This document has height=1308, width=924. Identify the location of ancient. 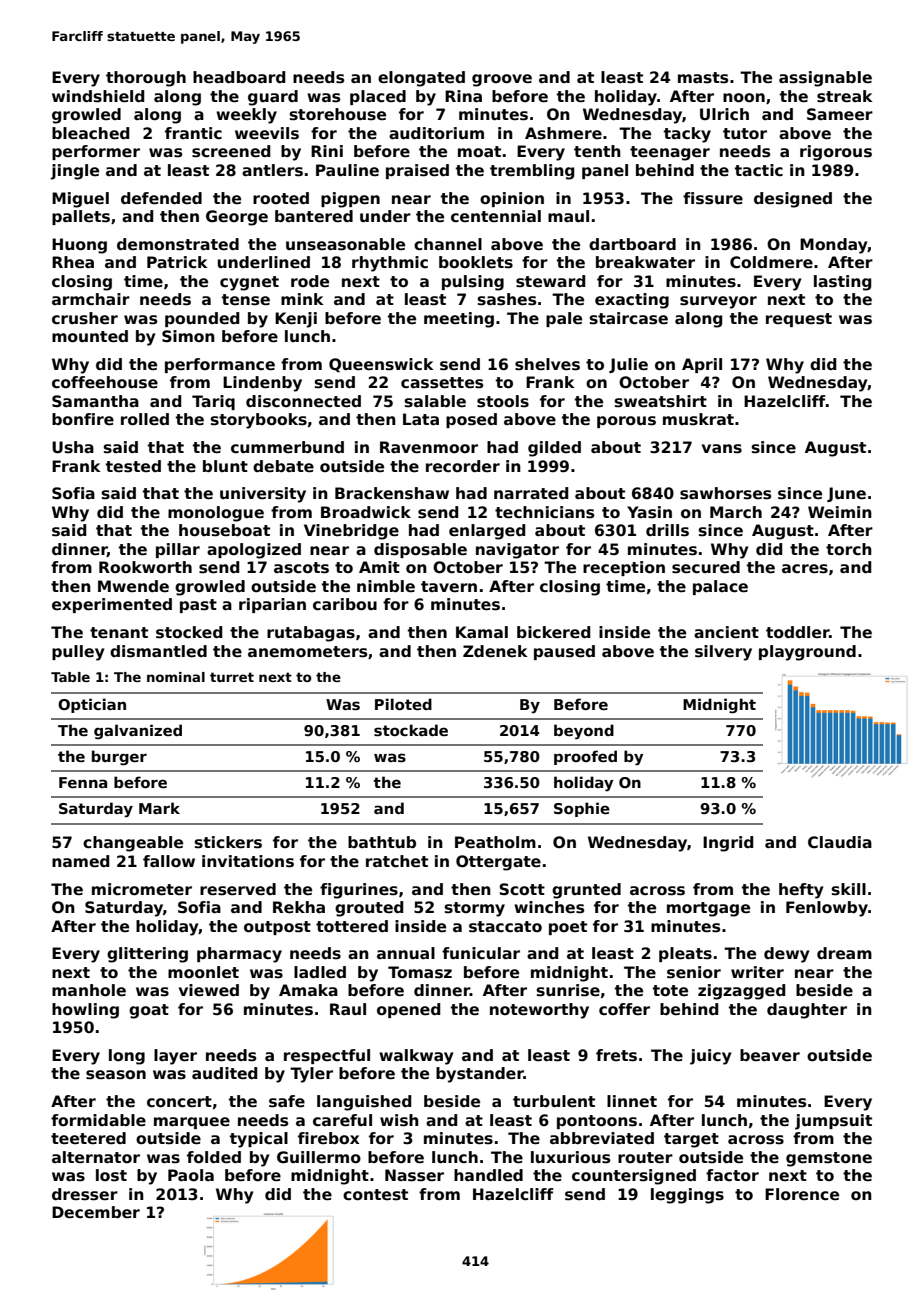
(726, 632).
